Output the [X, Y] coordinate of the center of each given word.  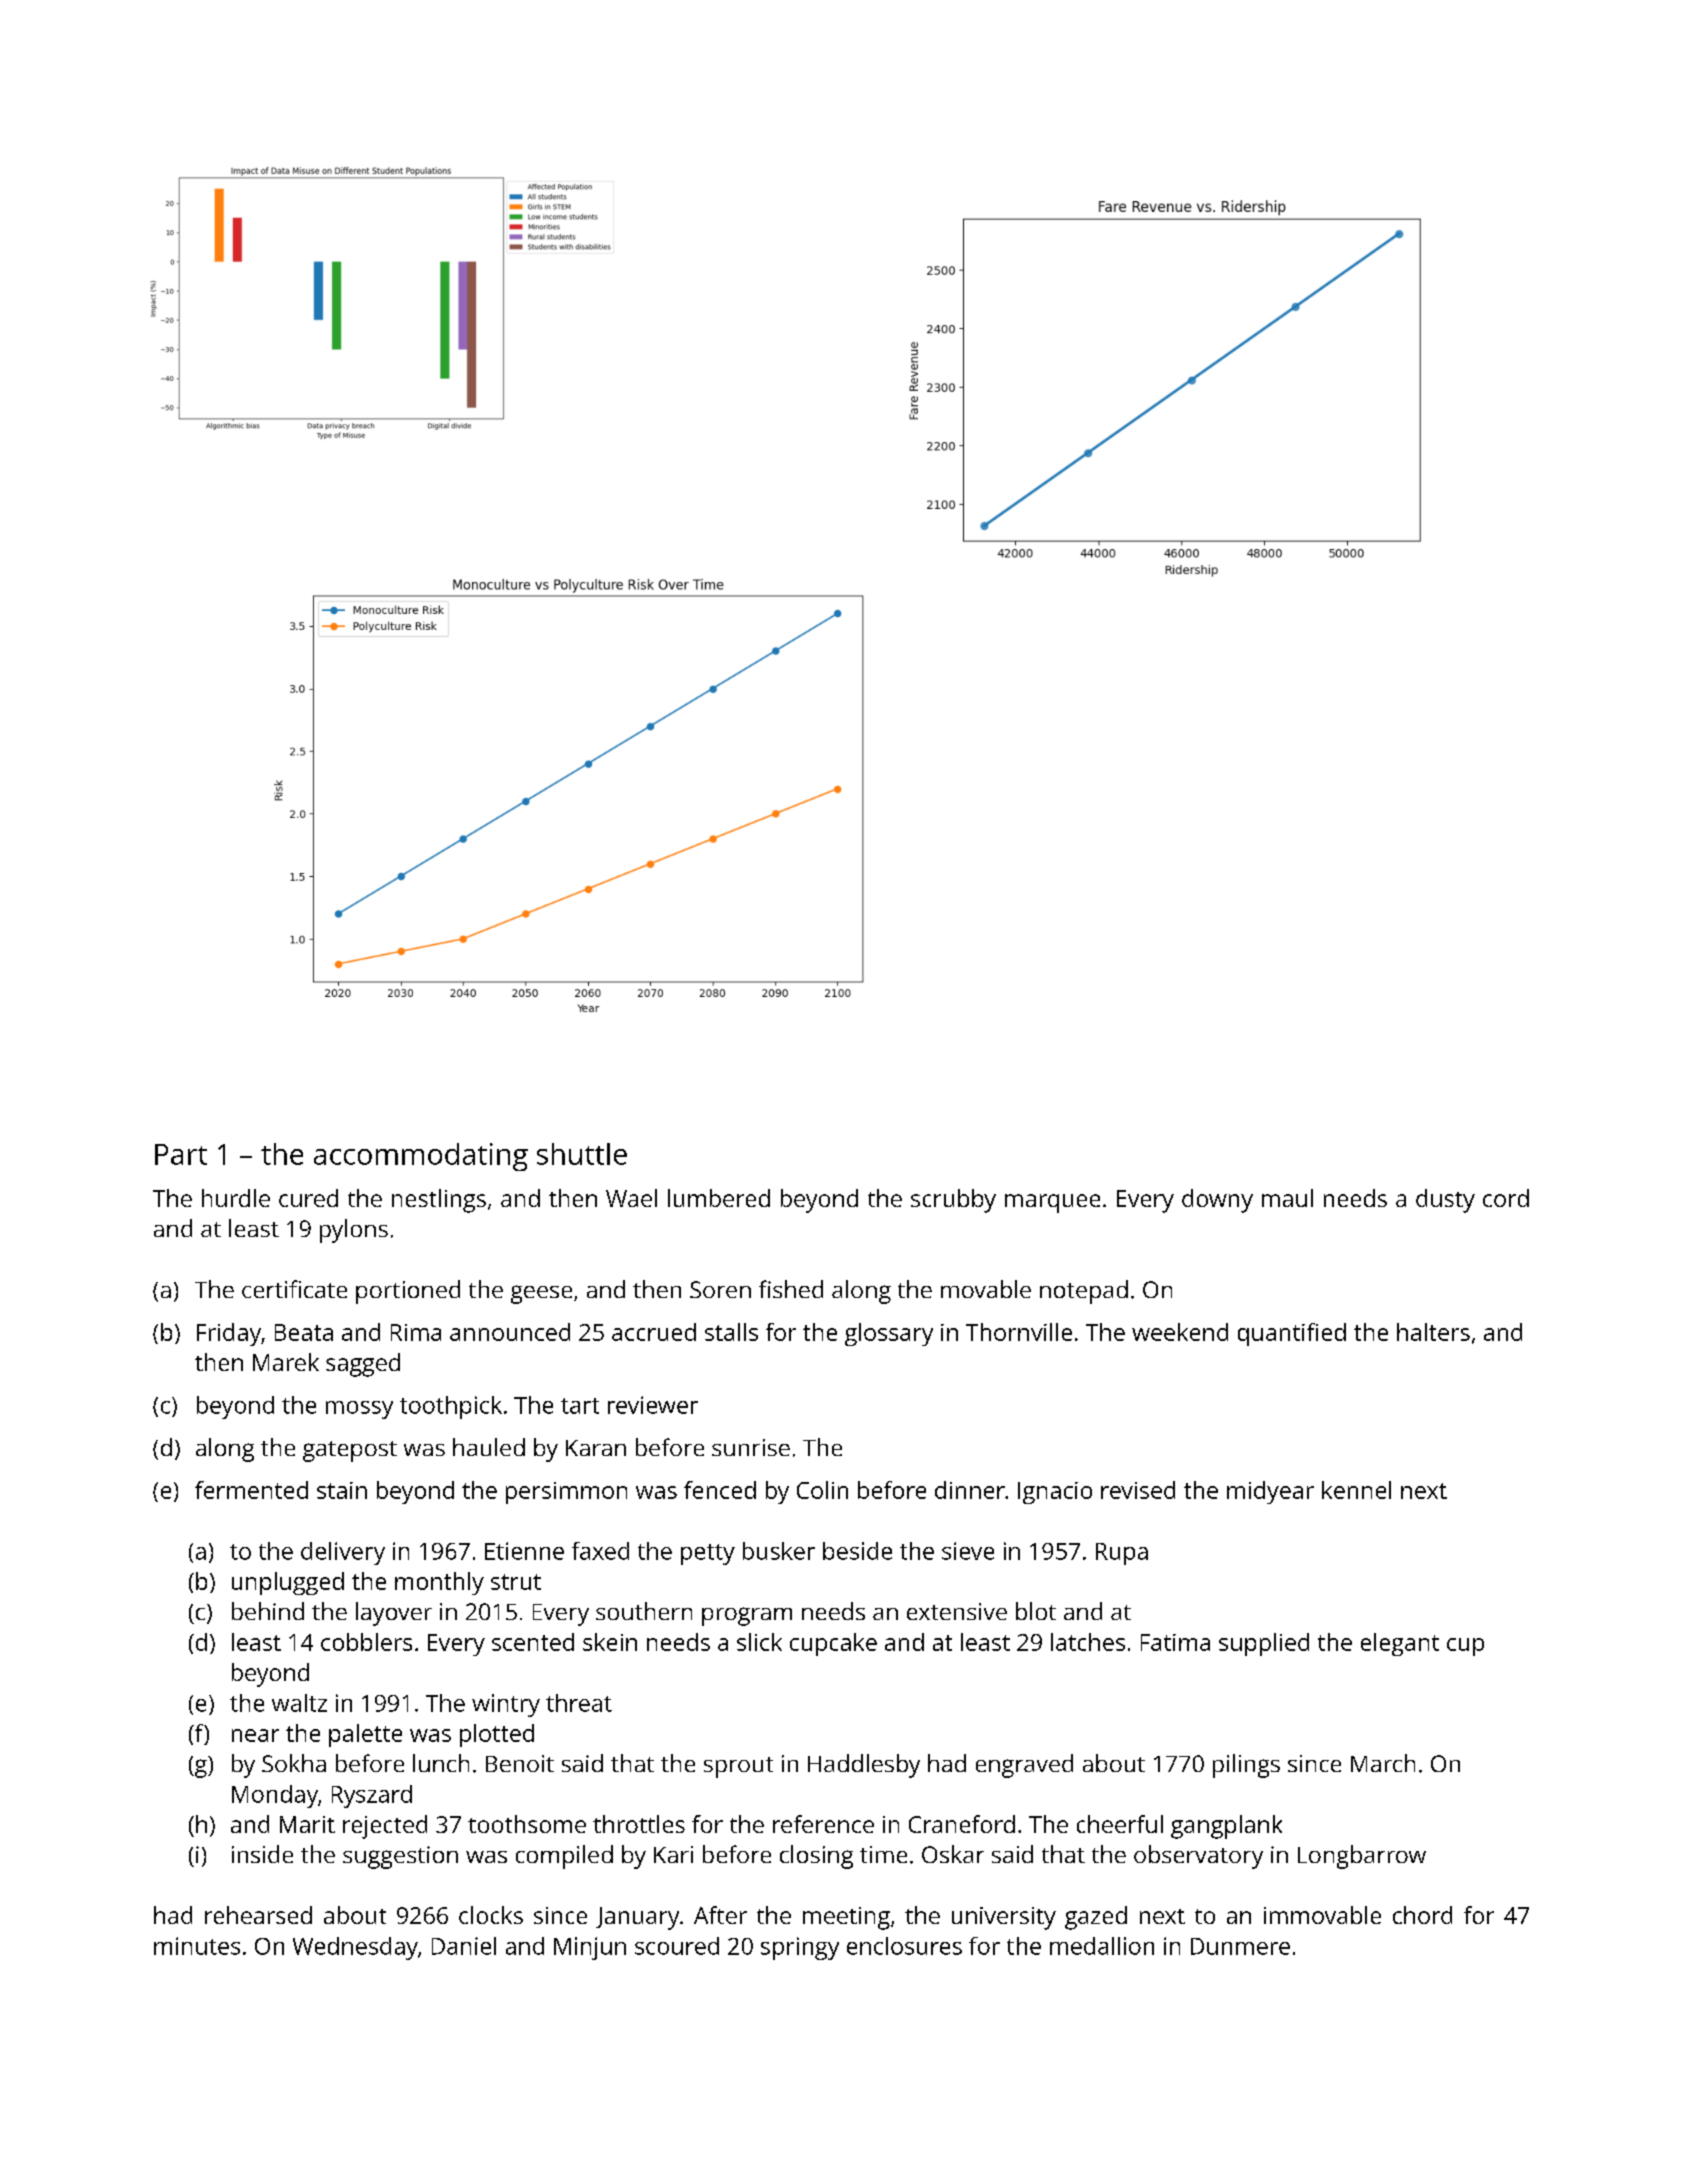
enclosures [904, 1946]
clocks [491, 1915]
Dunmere [1240, 1946]
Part [181, 1154]
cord [1506, 1198]
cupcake [833, 1644]
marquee [1052, 1203]
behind [268, 1611]
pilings [1246, 1766]
